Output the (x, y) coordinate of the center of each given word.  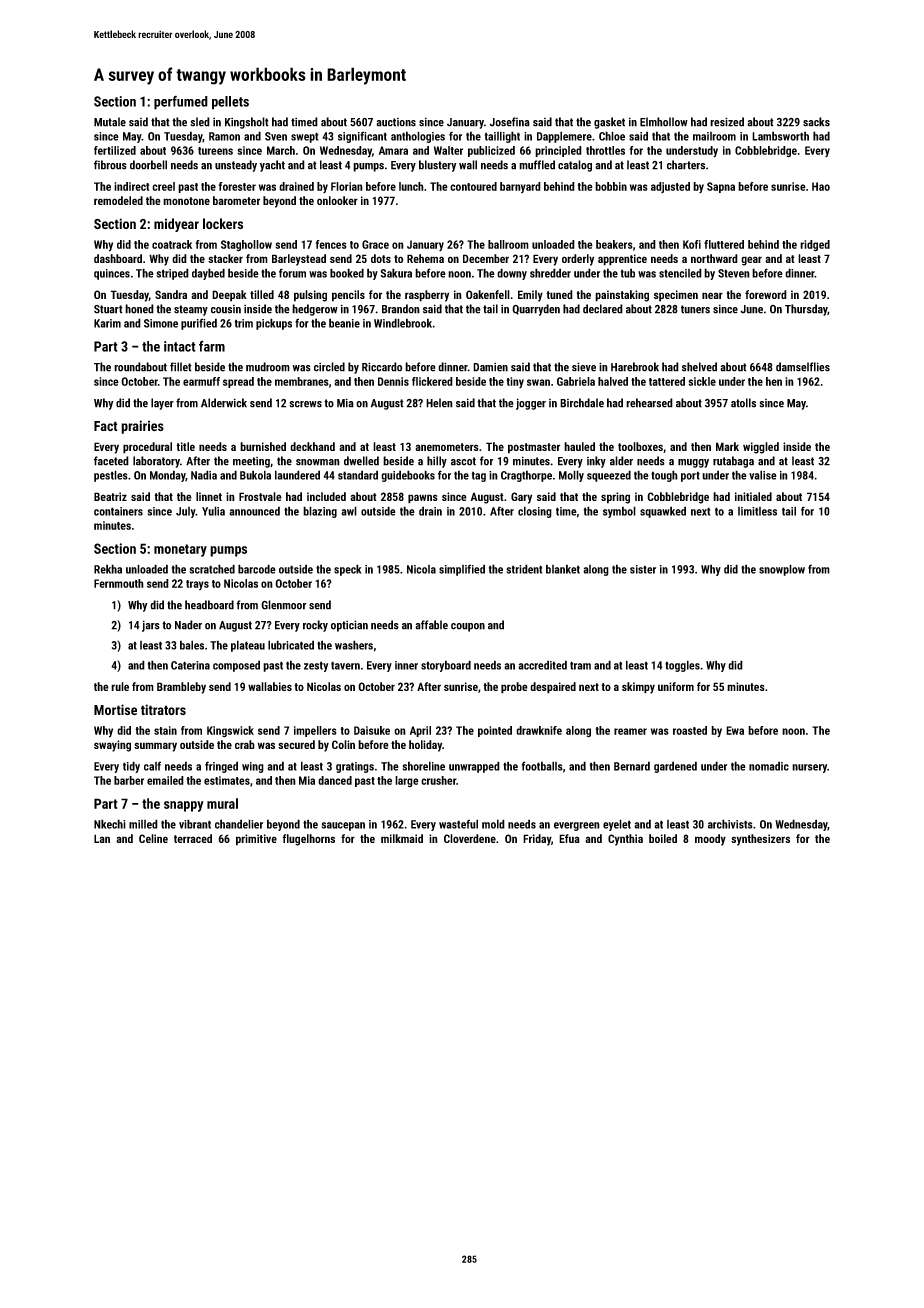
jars (151, 626)
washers (354, 645)
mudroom (268, 367)
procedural (147, 448)
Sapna (721, 187)
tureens (215, 151)
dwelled (361, 461)
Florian (347, 186)
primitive (256, 840)
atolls (743, 403)
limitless (757, 511)
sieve (584, 367)
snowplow (782, 570)
